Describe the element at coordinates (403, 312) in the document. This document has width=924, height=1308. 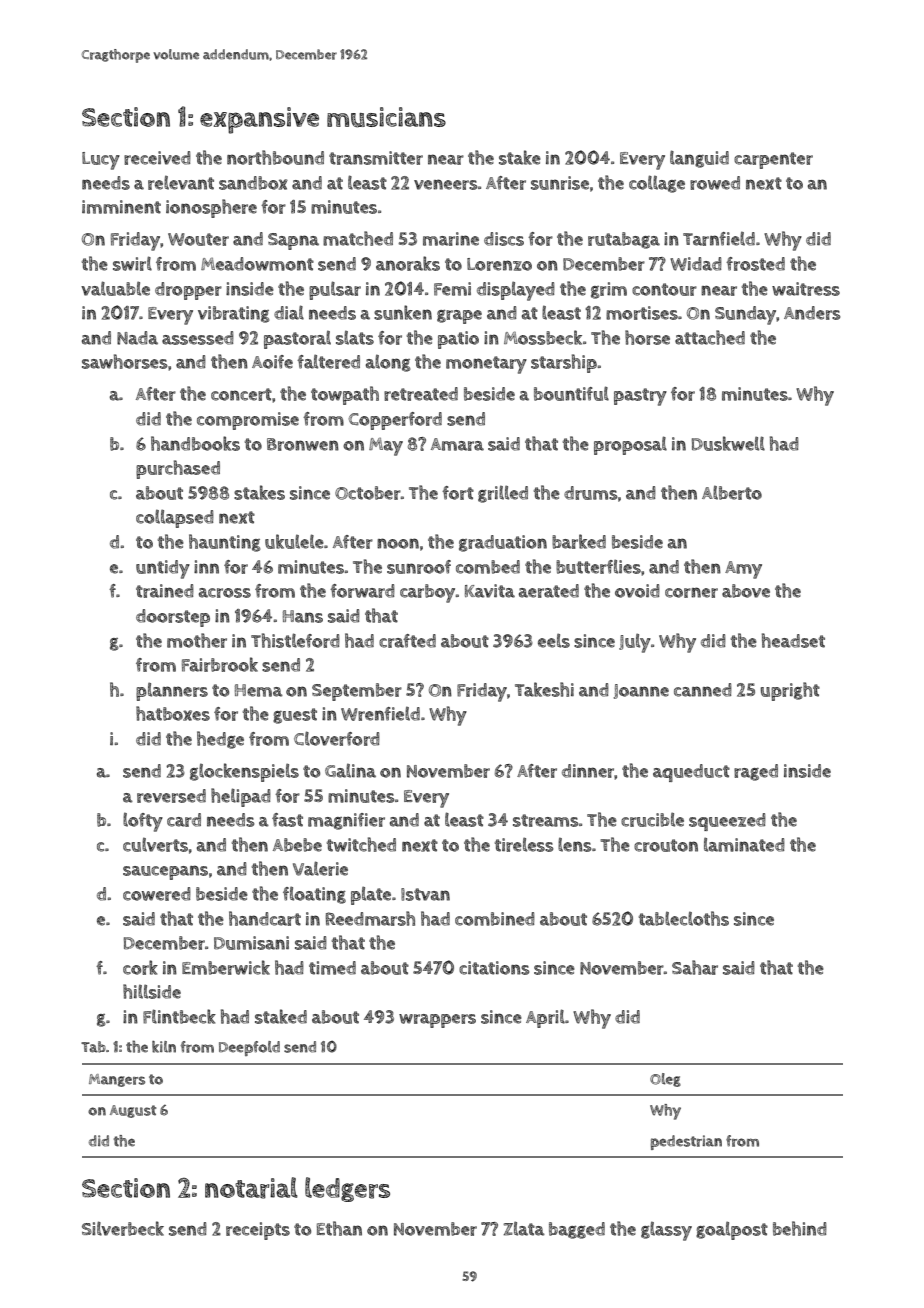
I see `sunken` at that location.
